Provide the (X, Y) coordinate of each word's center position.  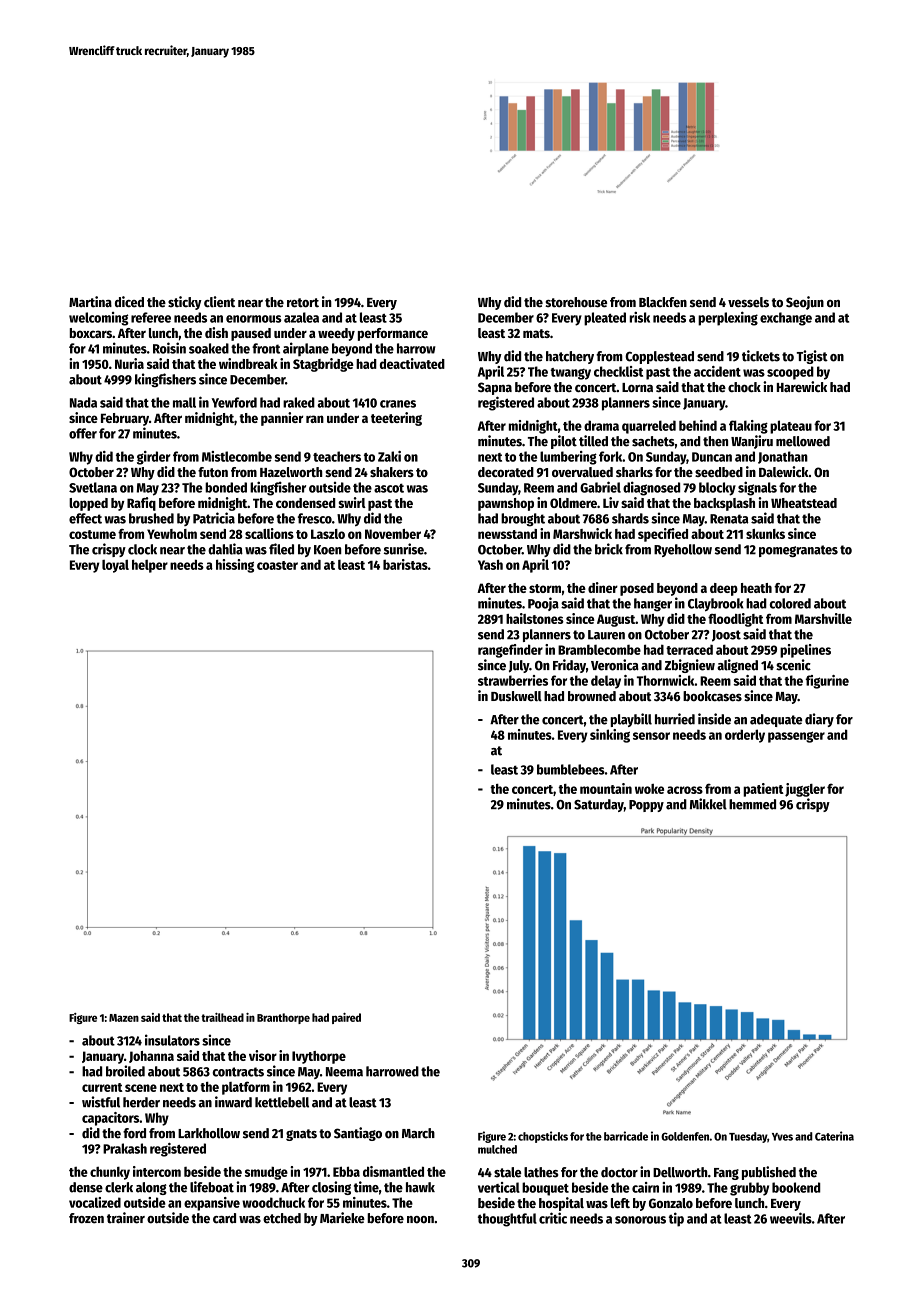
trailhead (222, 1017)
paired (346, 1018)
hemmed (752, 804)
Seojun (805, 303)
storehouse (576, 302)
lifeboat (212, 1187)
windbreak (248, 363)
